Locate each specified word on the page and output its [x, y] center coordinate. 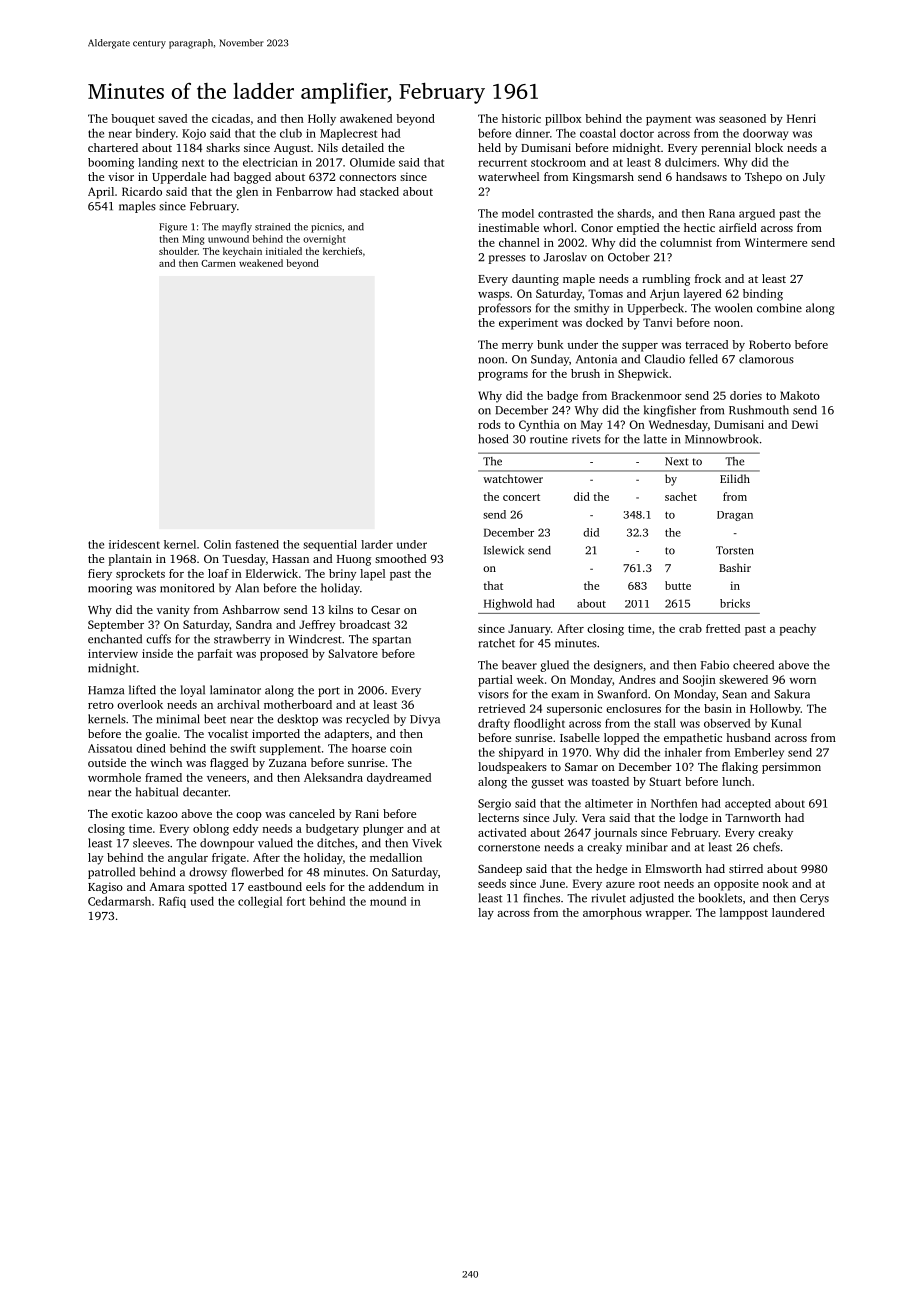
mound [388, 901]
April [101, 193]
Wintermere [776, 242]
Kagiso [105, 888]
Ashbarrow [251, 609]
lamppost [744, 914]
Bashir [735, 567]
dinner [532, 133]
